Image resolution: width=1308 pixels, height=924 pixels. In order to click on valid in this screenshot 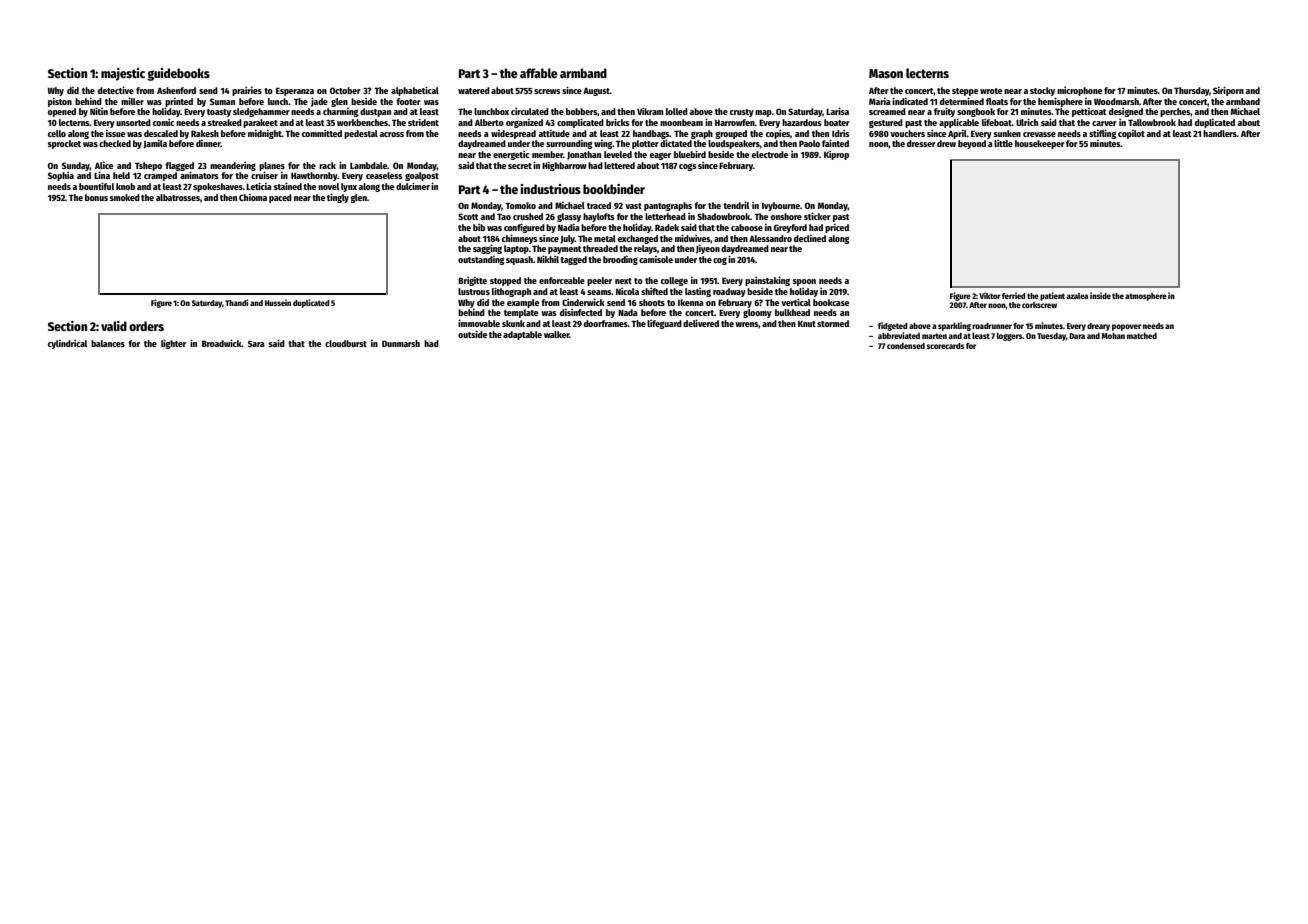, I will do `click(114, 326)`.
